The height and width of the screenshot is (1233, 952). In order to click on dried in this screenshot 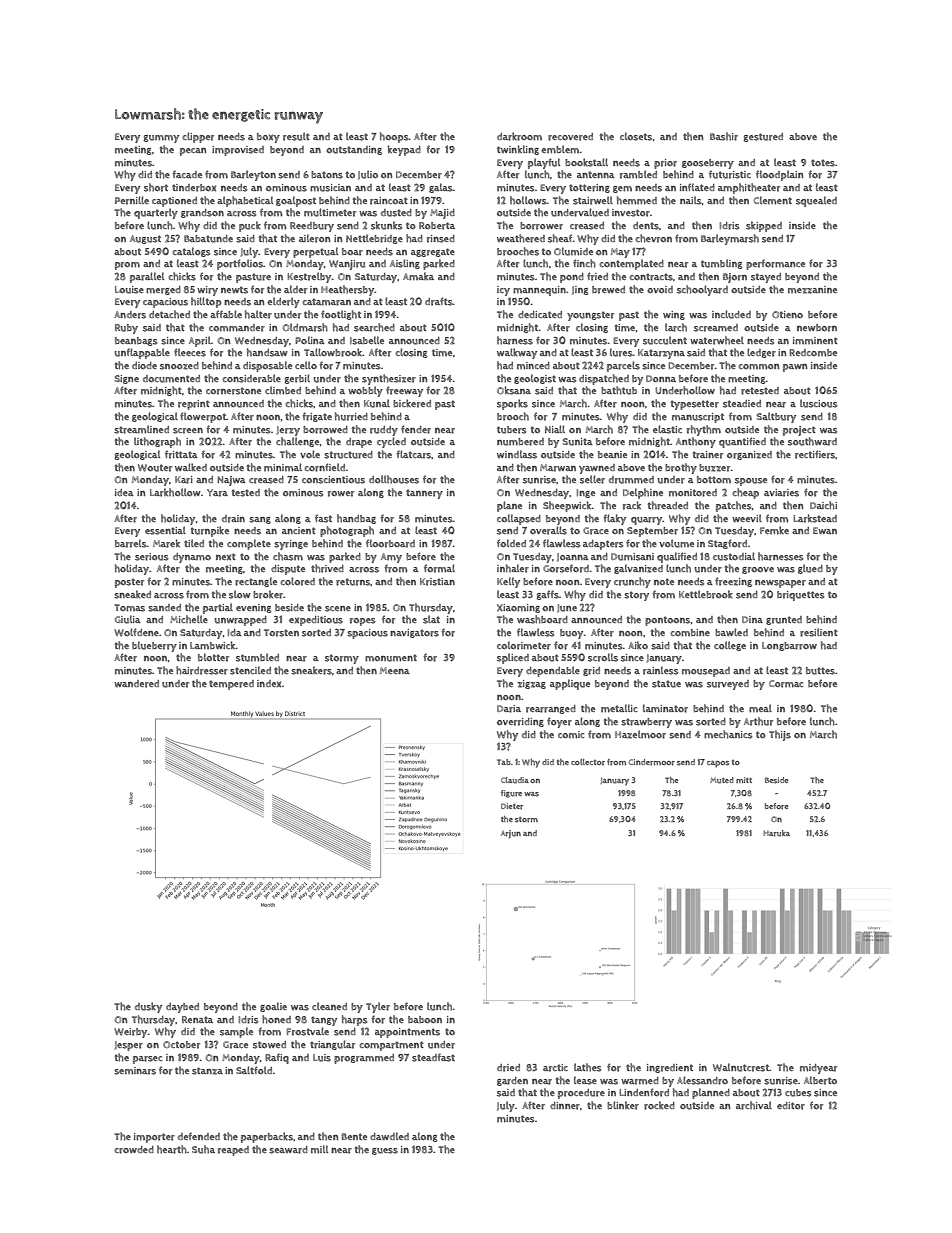, I will do `click(508, 1068)`.
